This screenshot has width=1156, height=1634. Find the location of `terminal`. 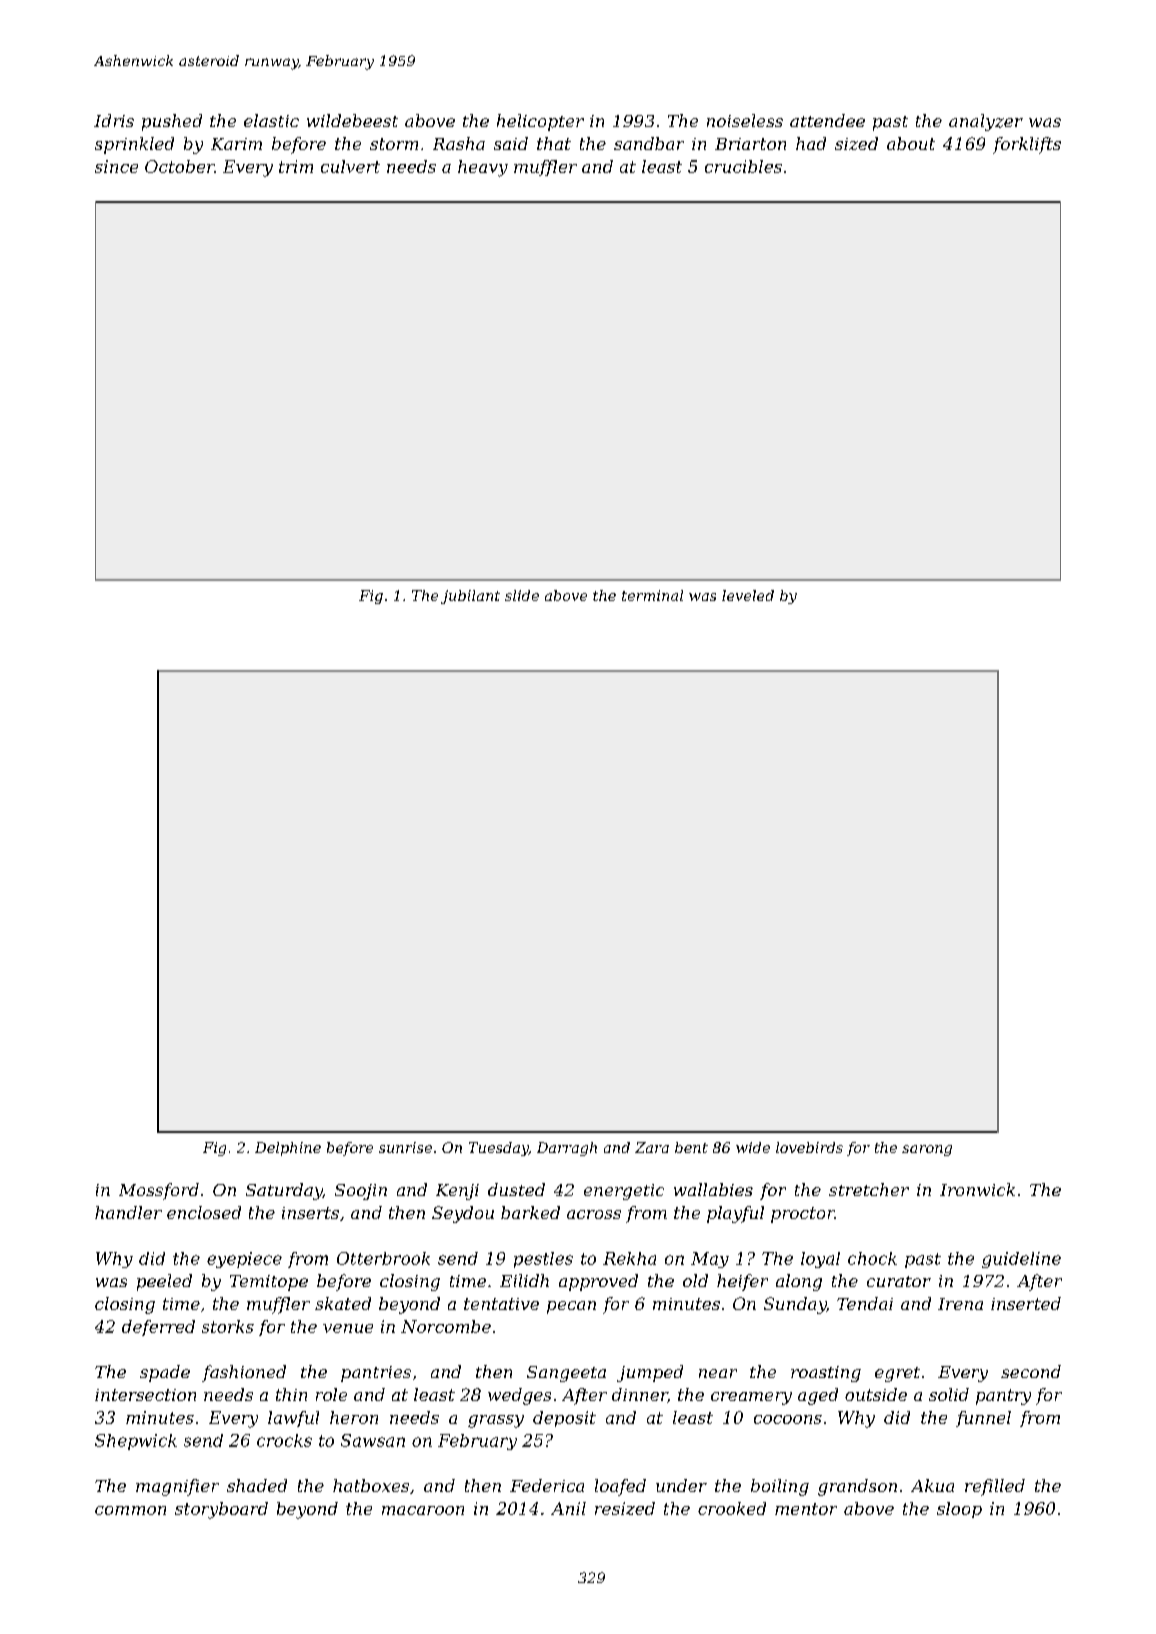

terminal is located at coordinates (652, 595).
